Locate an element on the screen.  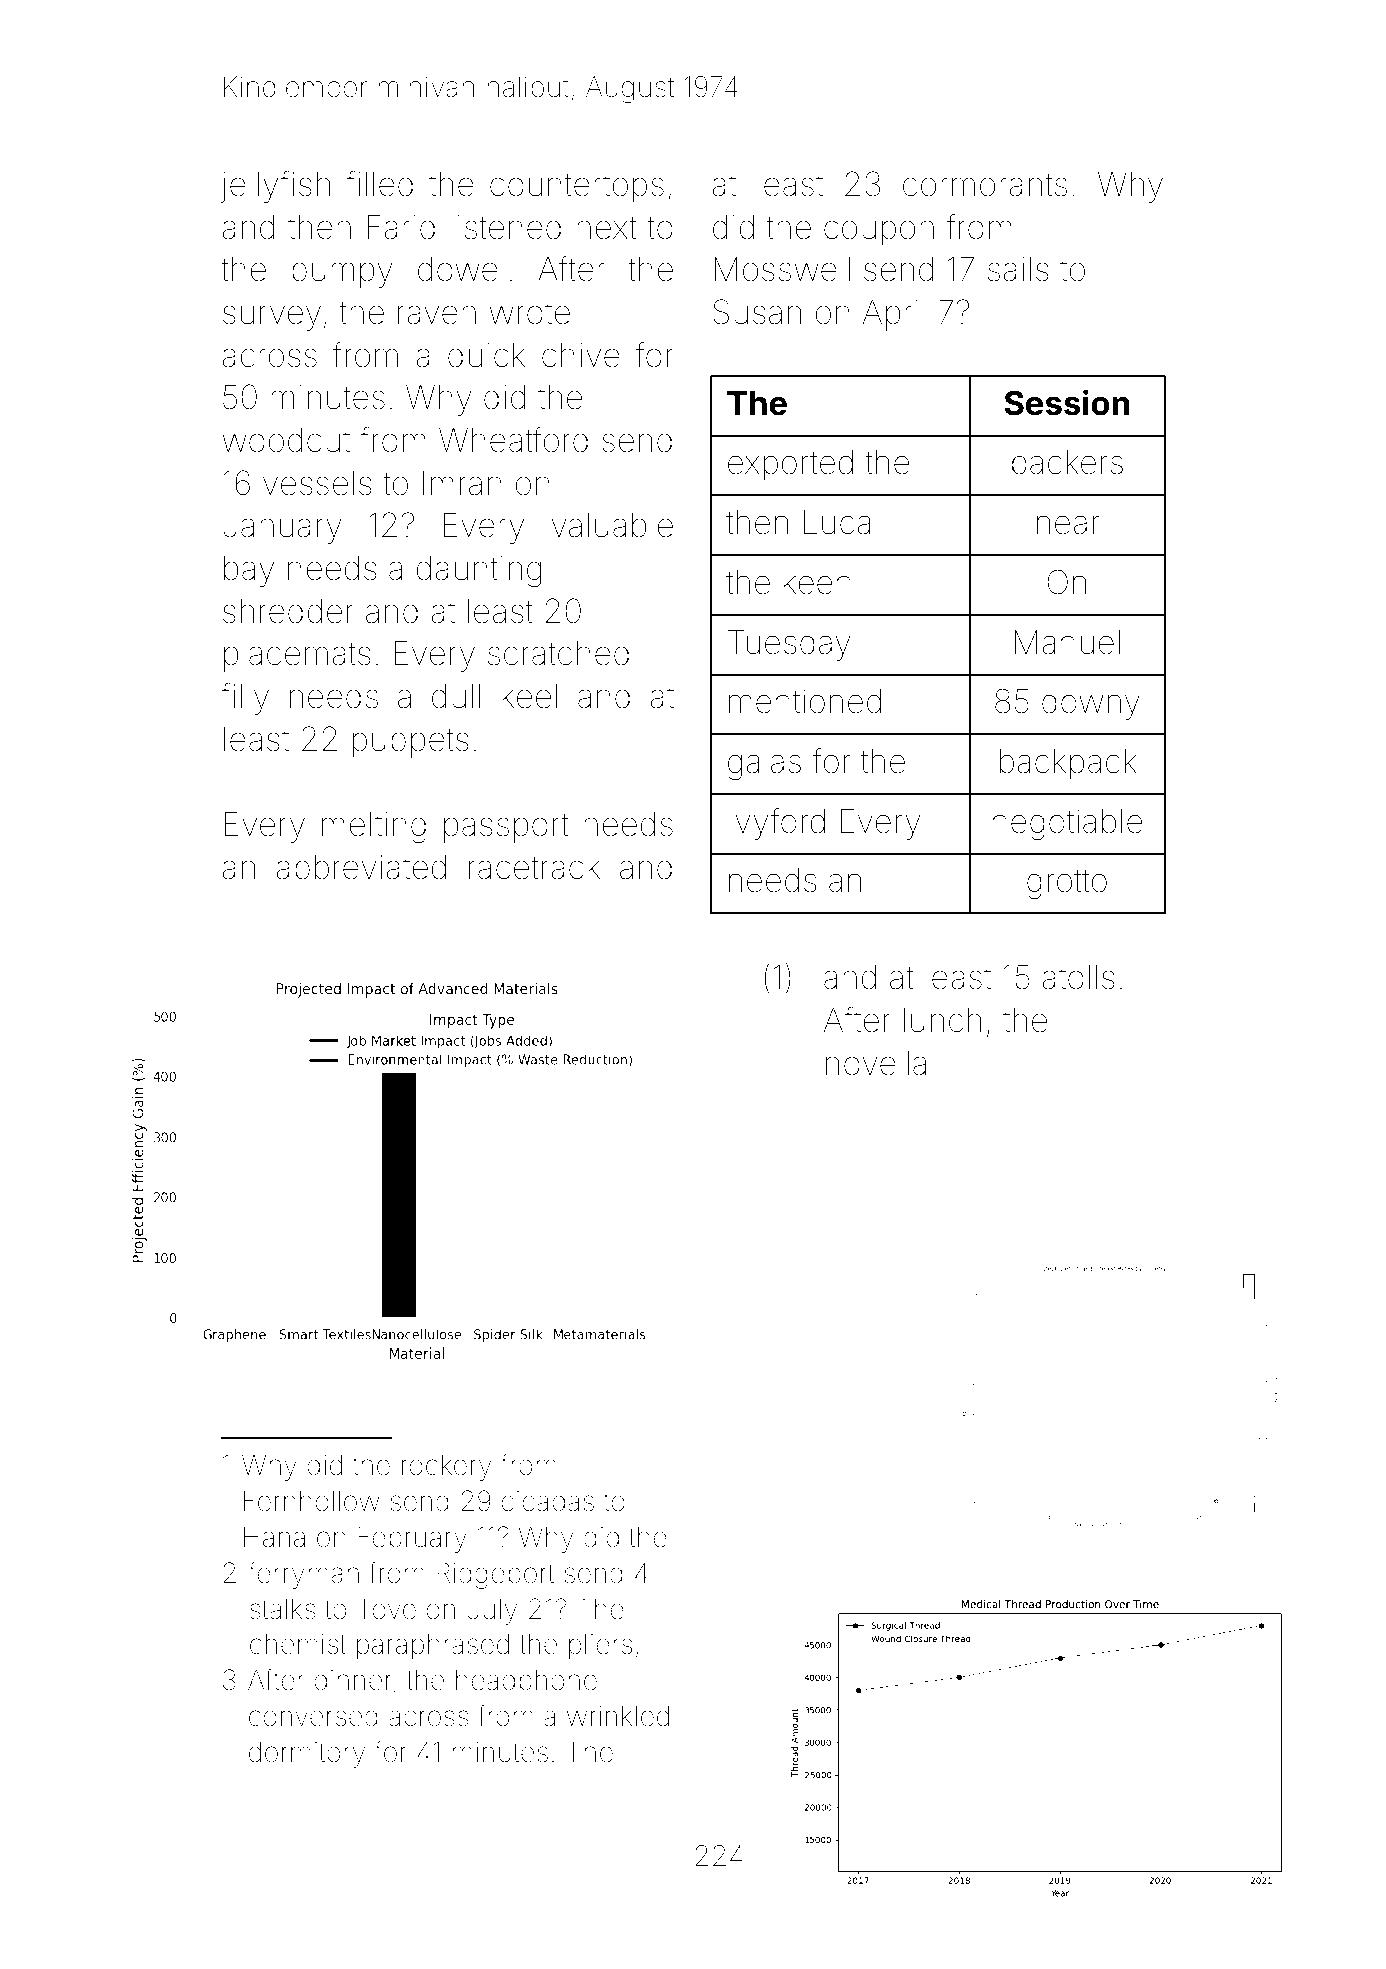
raven is located at coordinates (437, 315).
